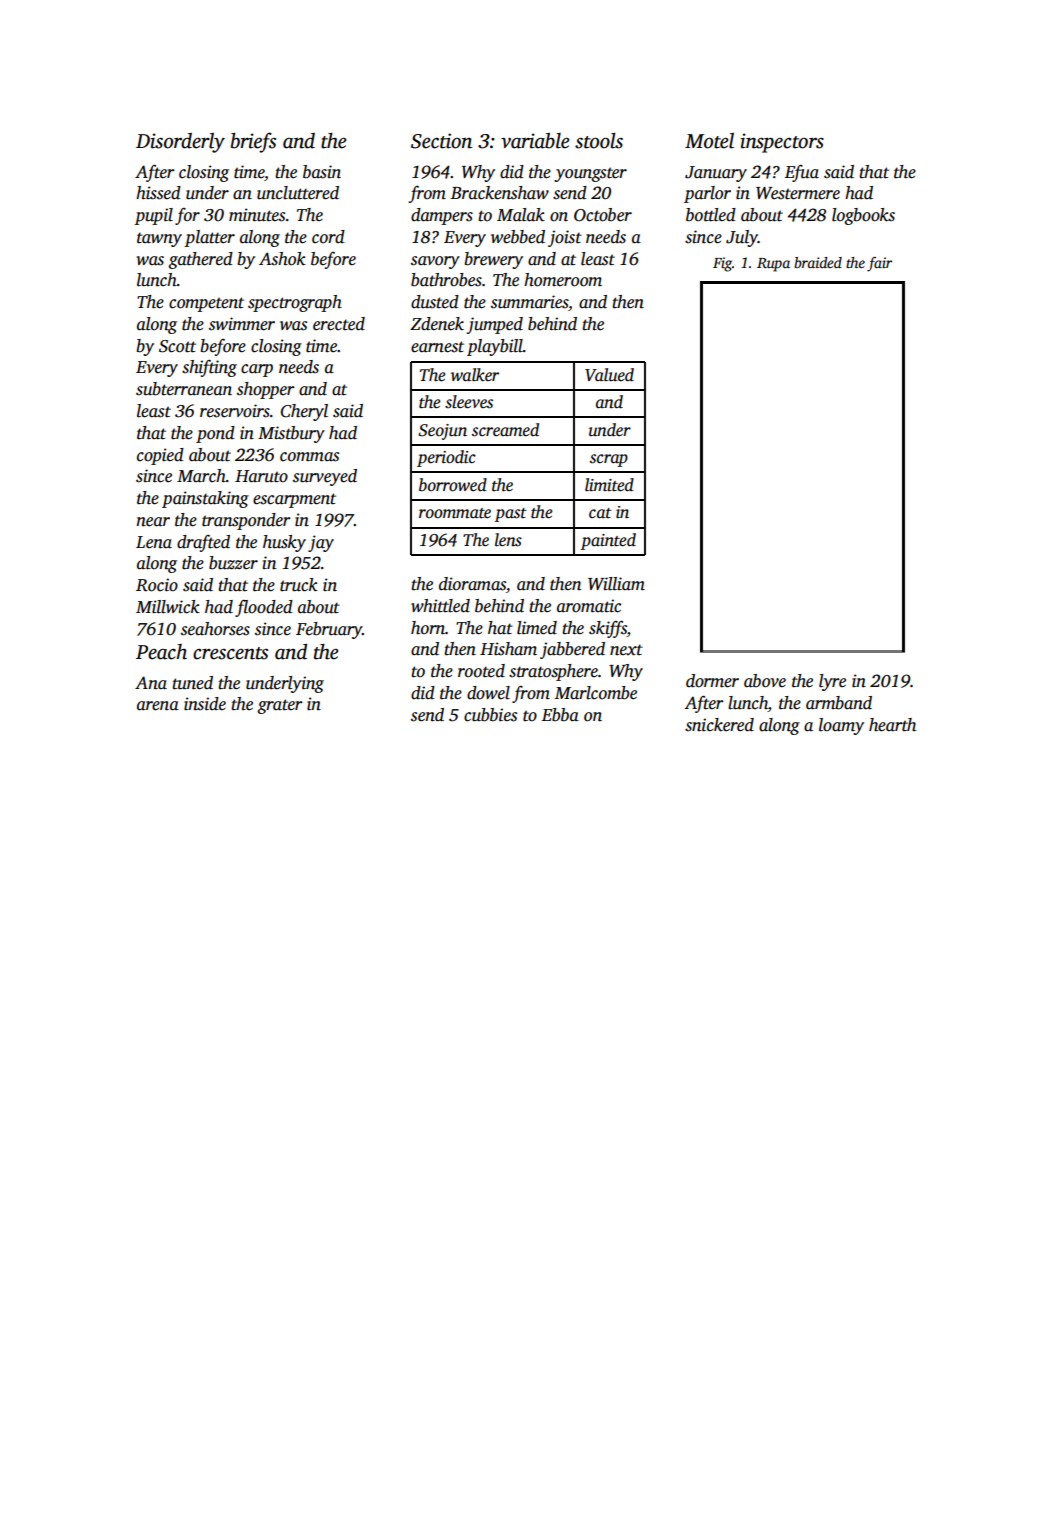 Image resolution: width=1056 pixels, height=1529 pixels. Describe the element at coordinates (616, 584) in the screenshot. I see `William` at that location.
